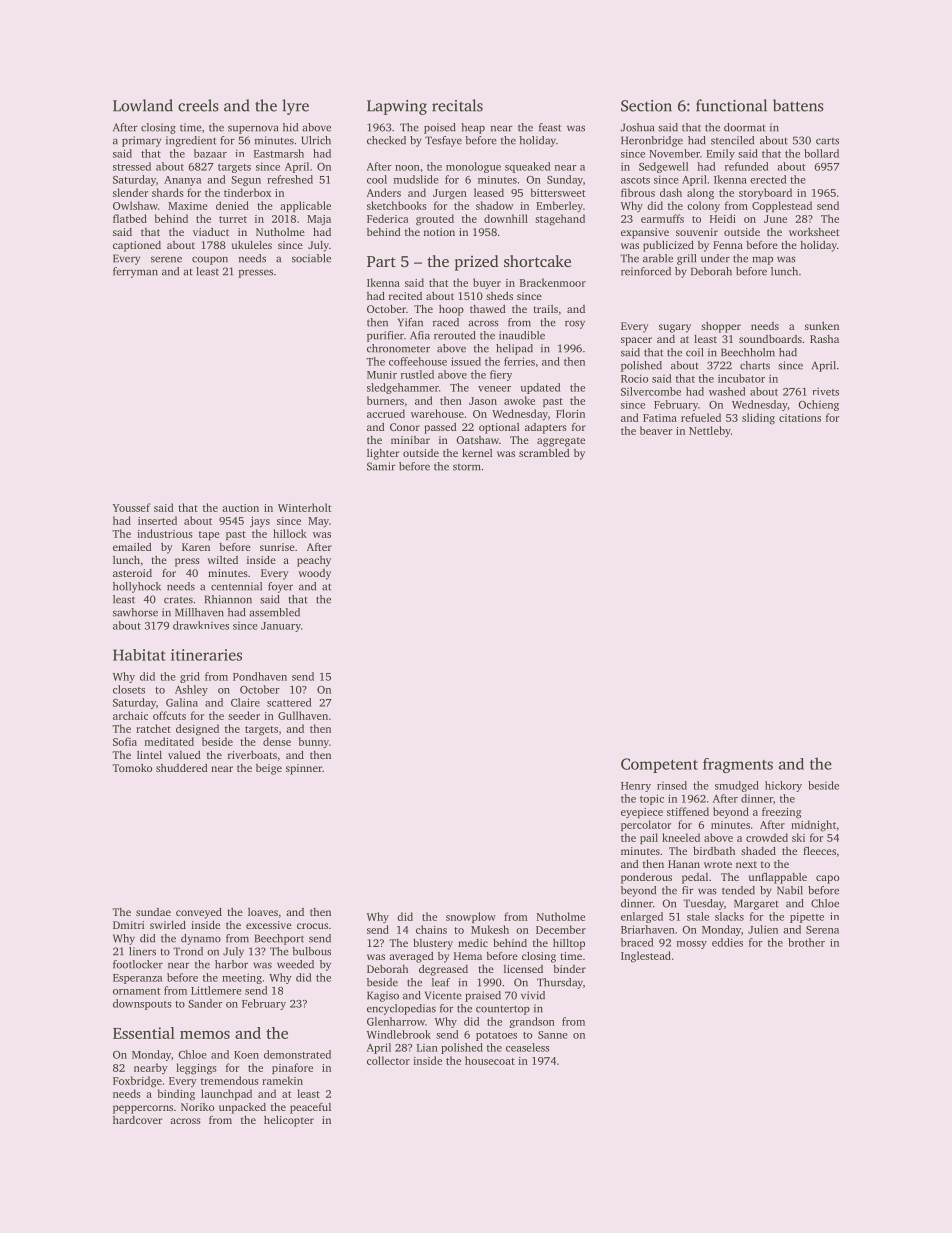  Describe the element at coordinates (483, 401) in the screenshot. I see `Jason` at that location.
